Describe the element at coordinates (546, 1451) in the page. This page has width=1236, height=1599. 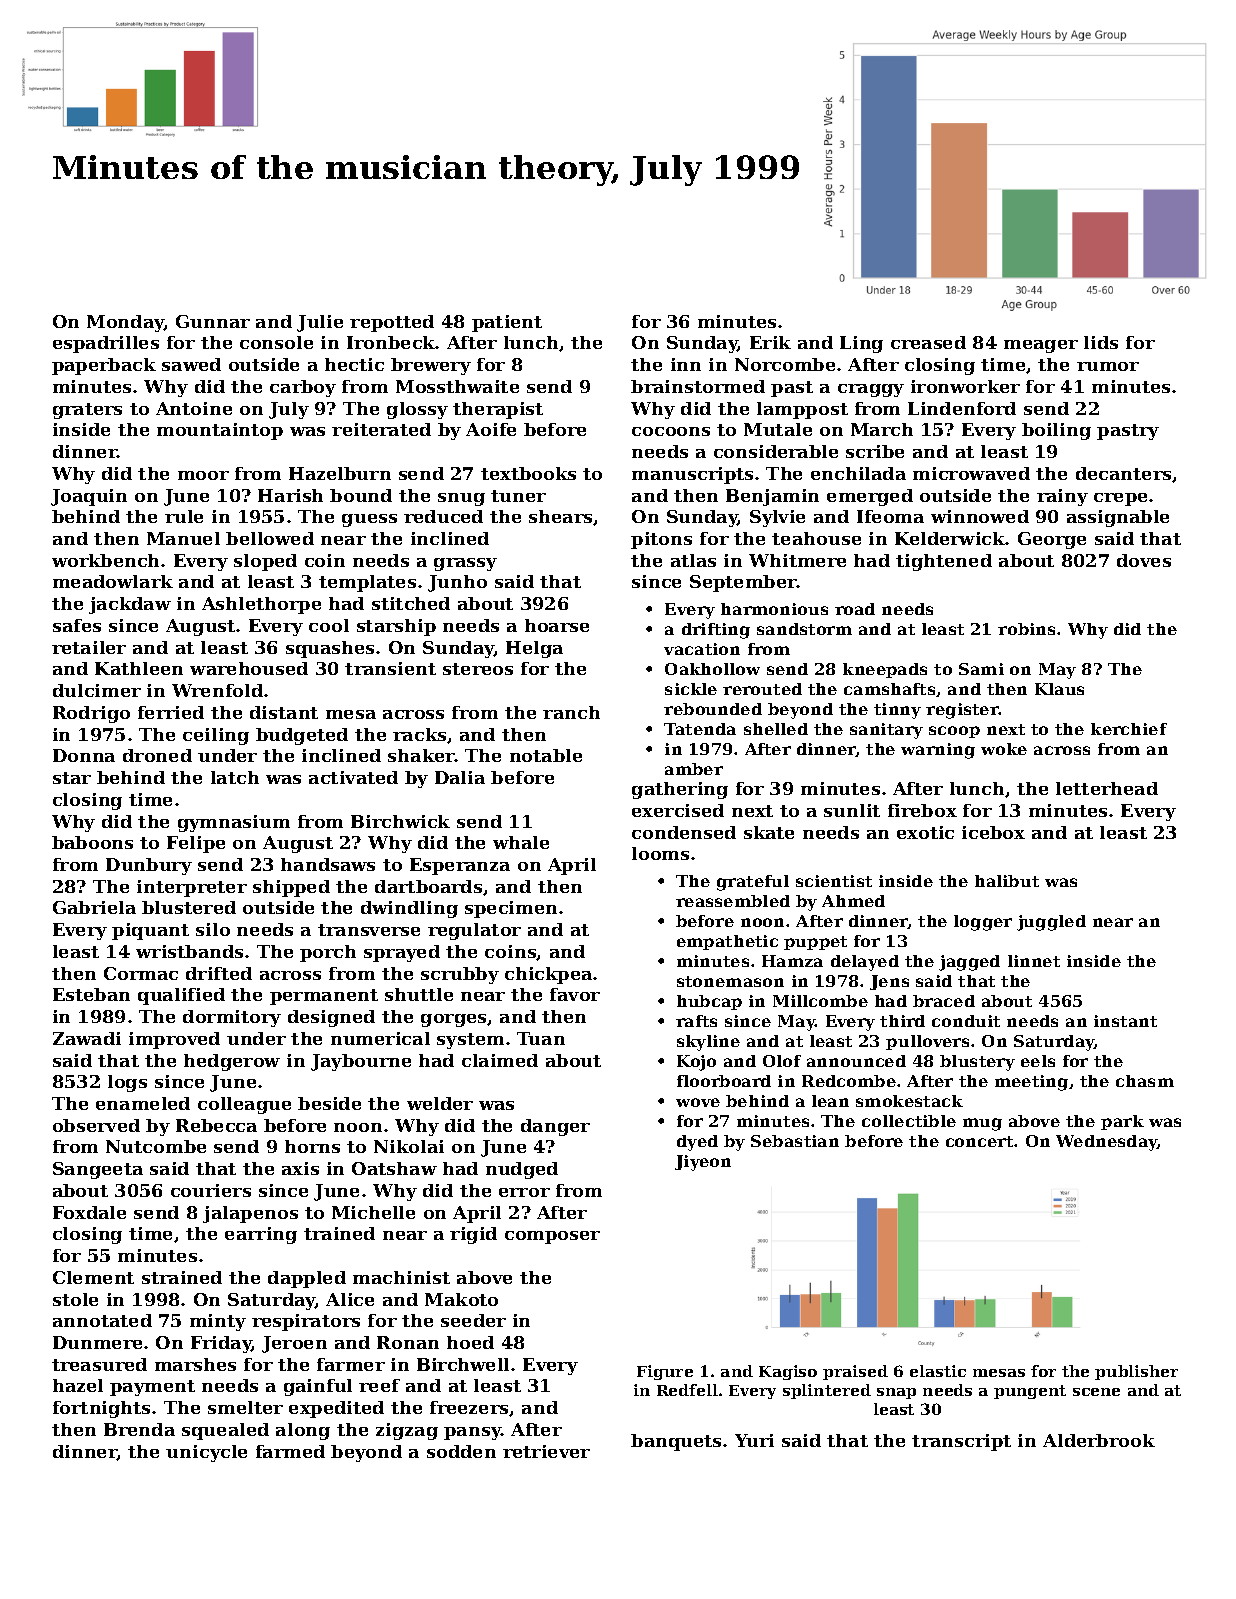
I see `retriever` at that location.
